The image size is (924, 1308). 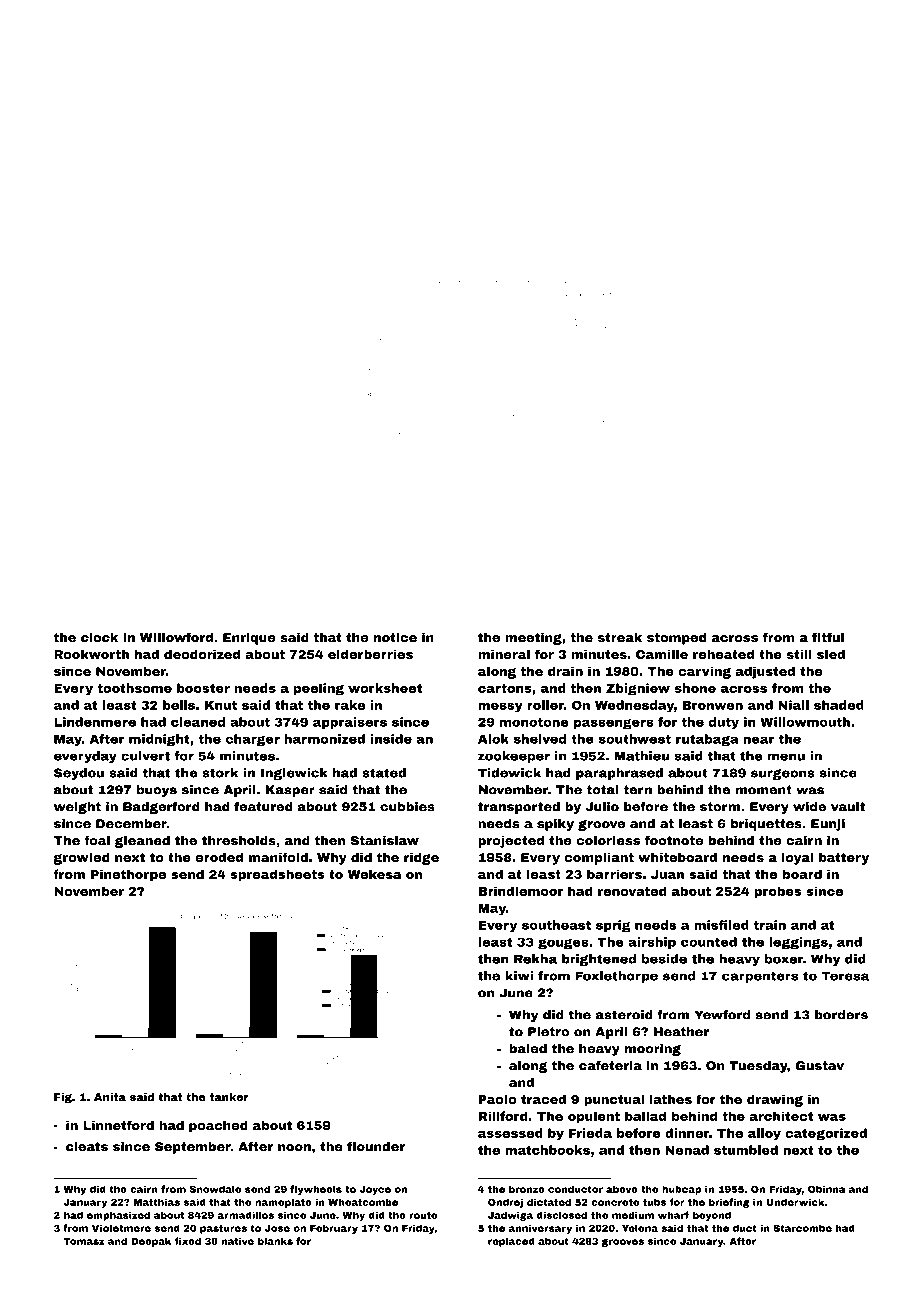 I want to click on Nenad, so click(x=687, y=1150).
